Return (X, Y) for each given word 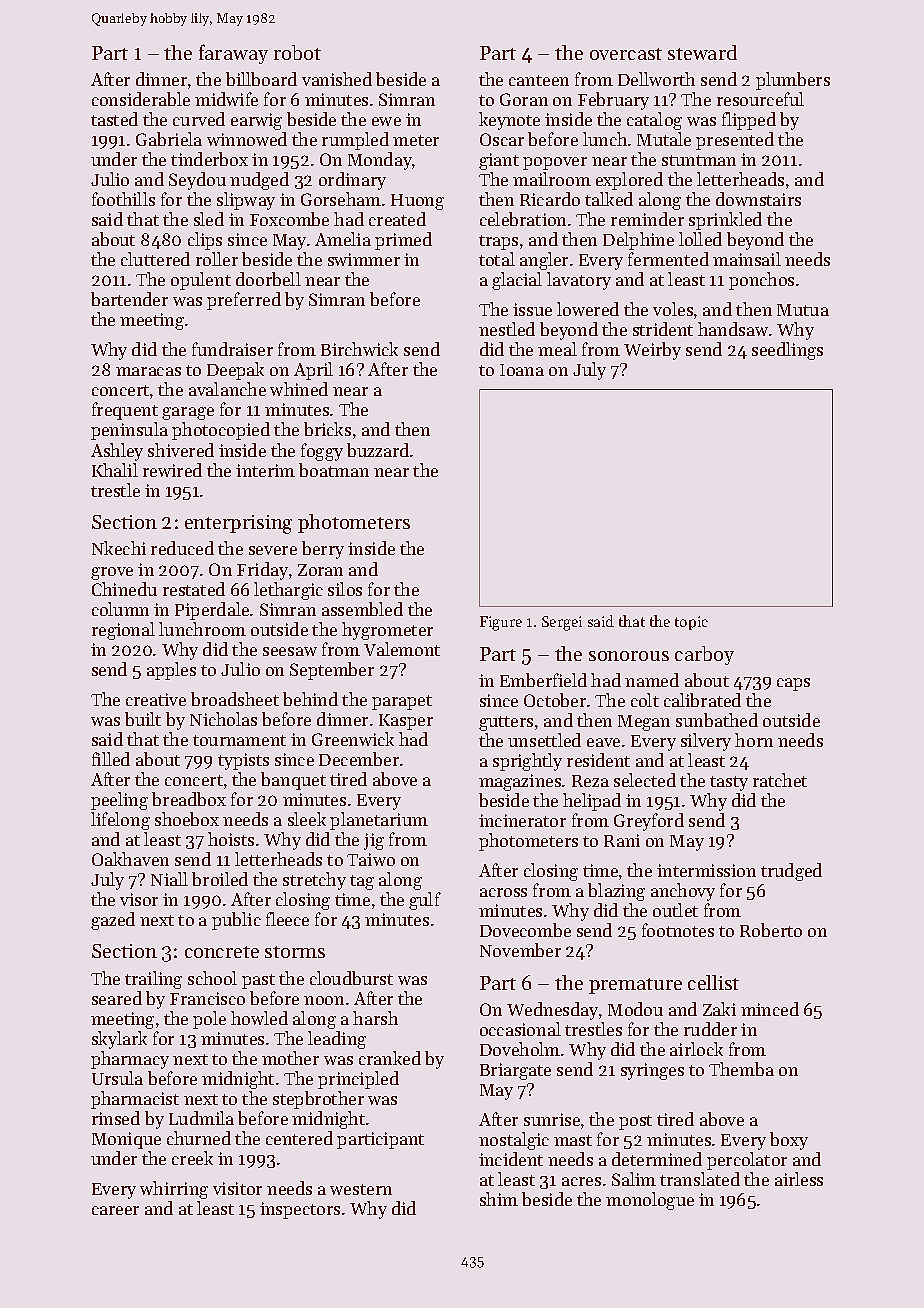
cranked (390, 1058)
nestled (507, 329)
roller (217, 259)
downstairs (758, 199)
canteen (539, 80)
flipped (749, 121)
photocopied (221, 431)
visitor (237, 1188)
